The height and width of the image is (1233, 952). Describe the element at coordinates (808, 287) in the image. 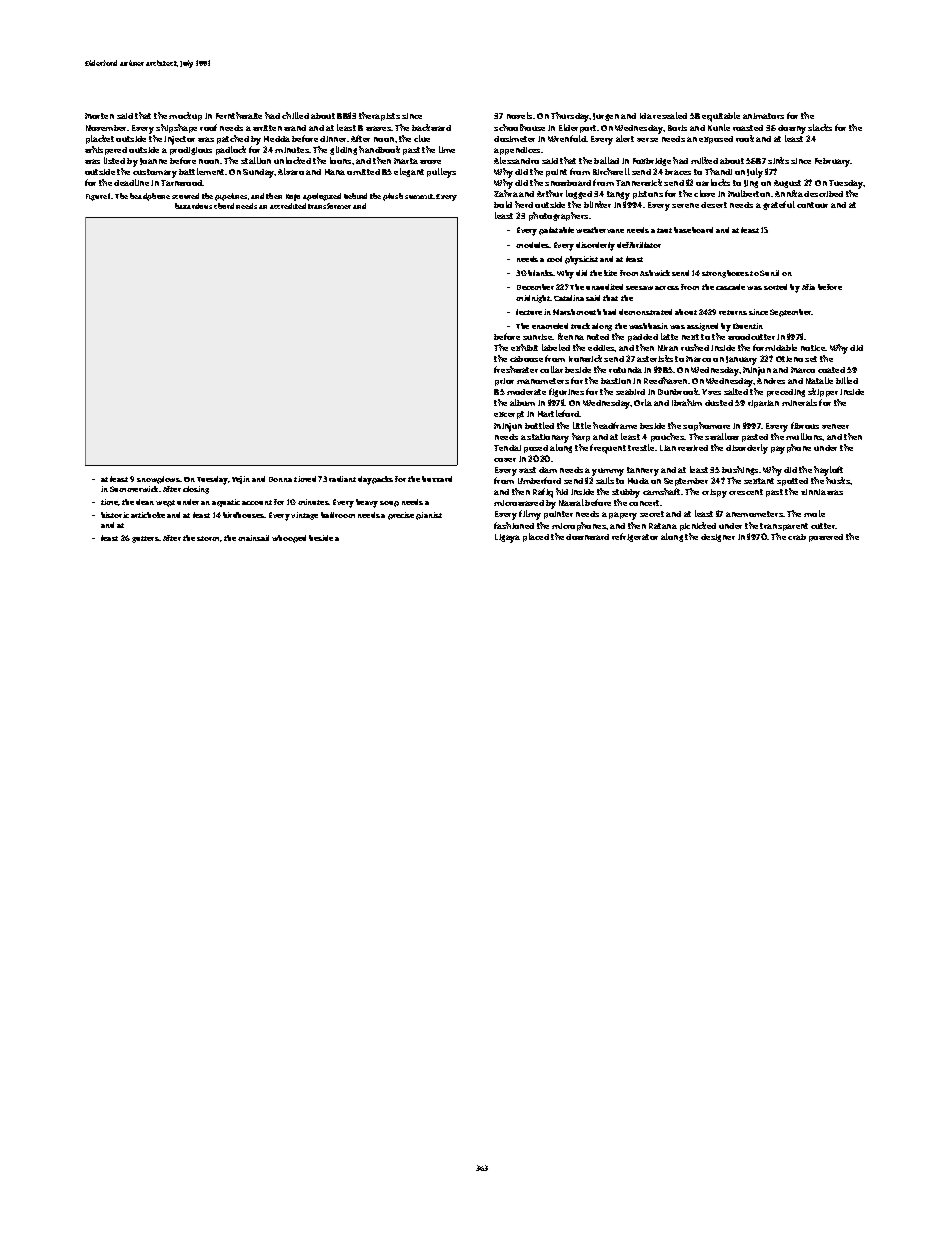

I see `Afia` at that location.
